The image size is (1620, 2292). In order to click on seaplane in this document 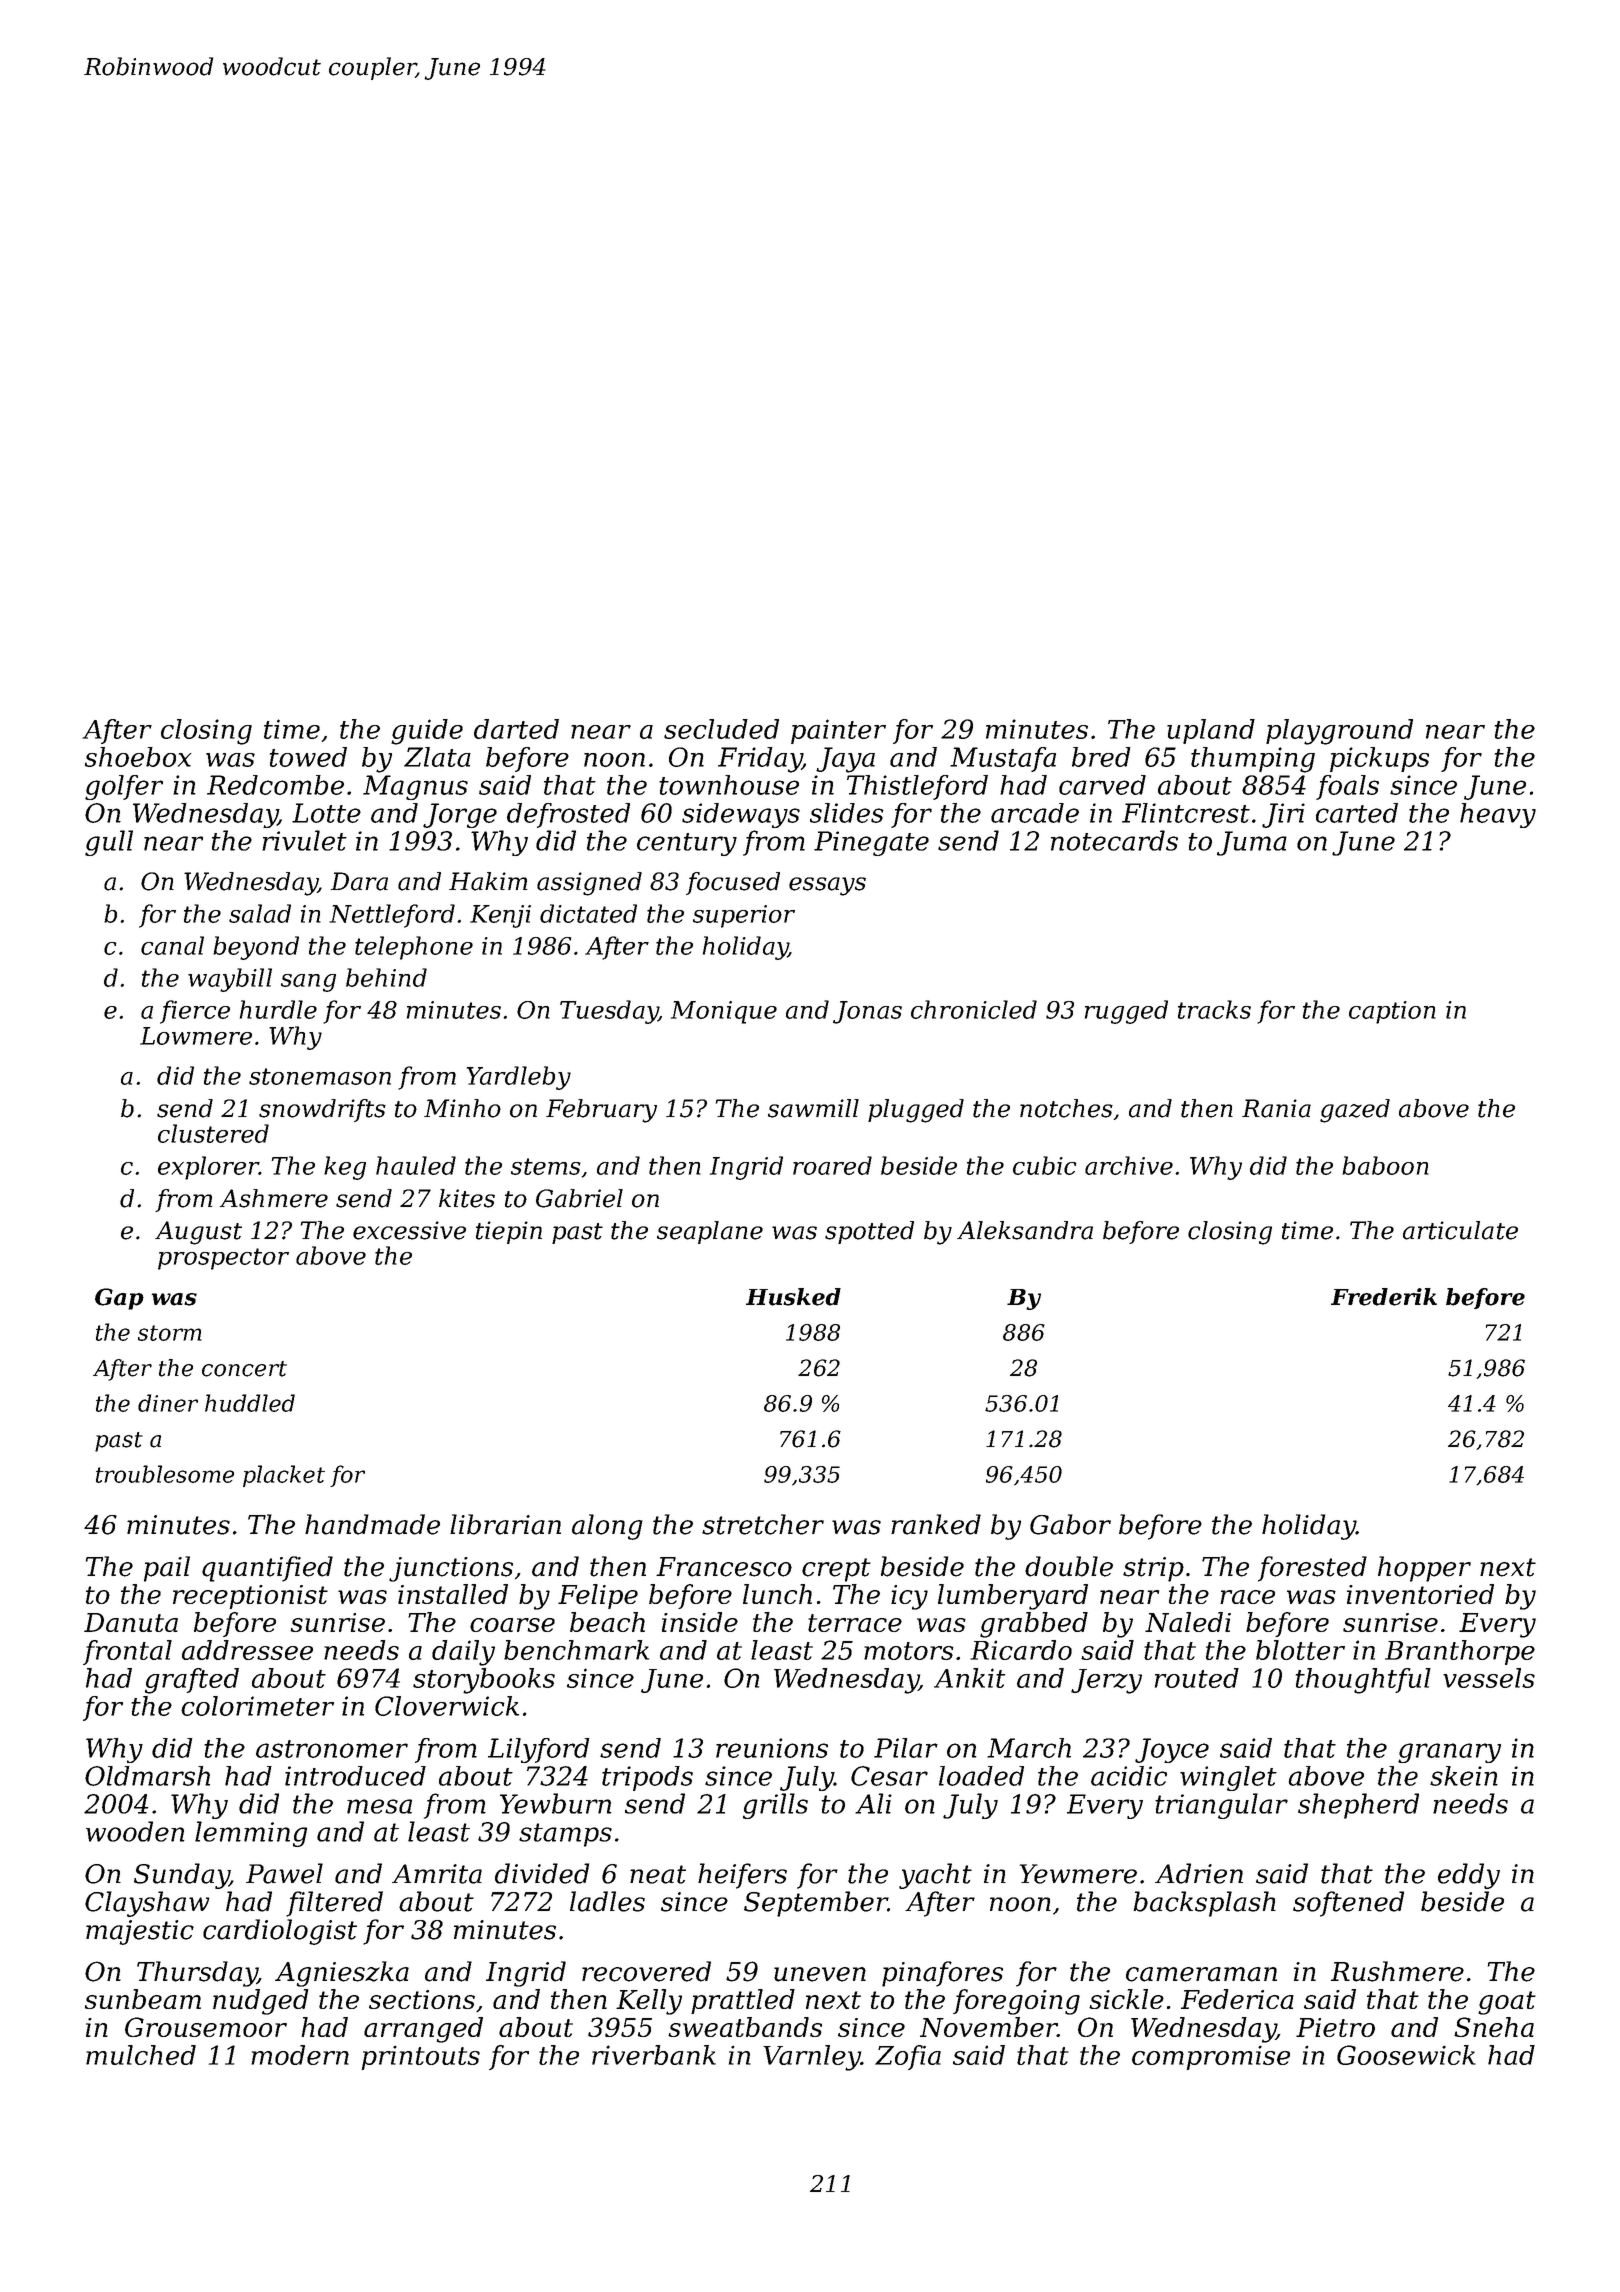, I will do `click(710, 1232)`.
